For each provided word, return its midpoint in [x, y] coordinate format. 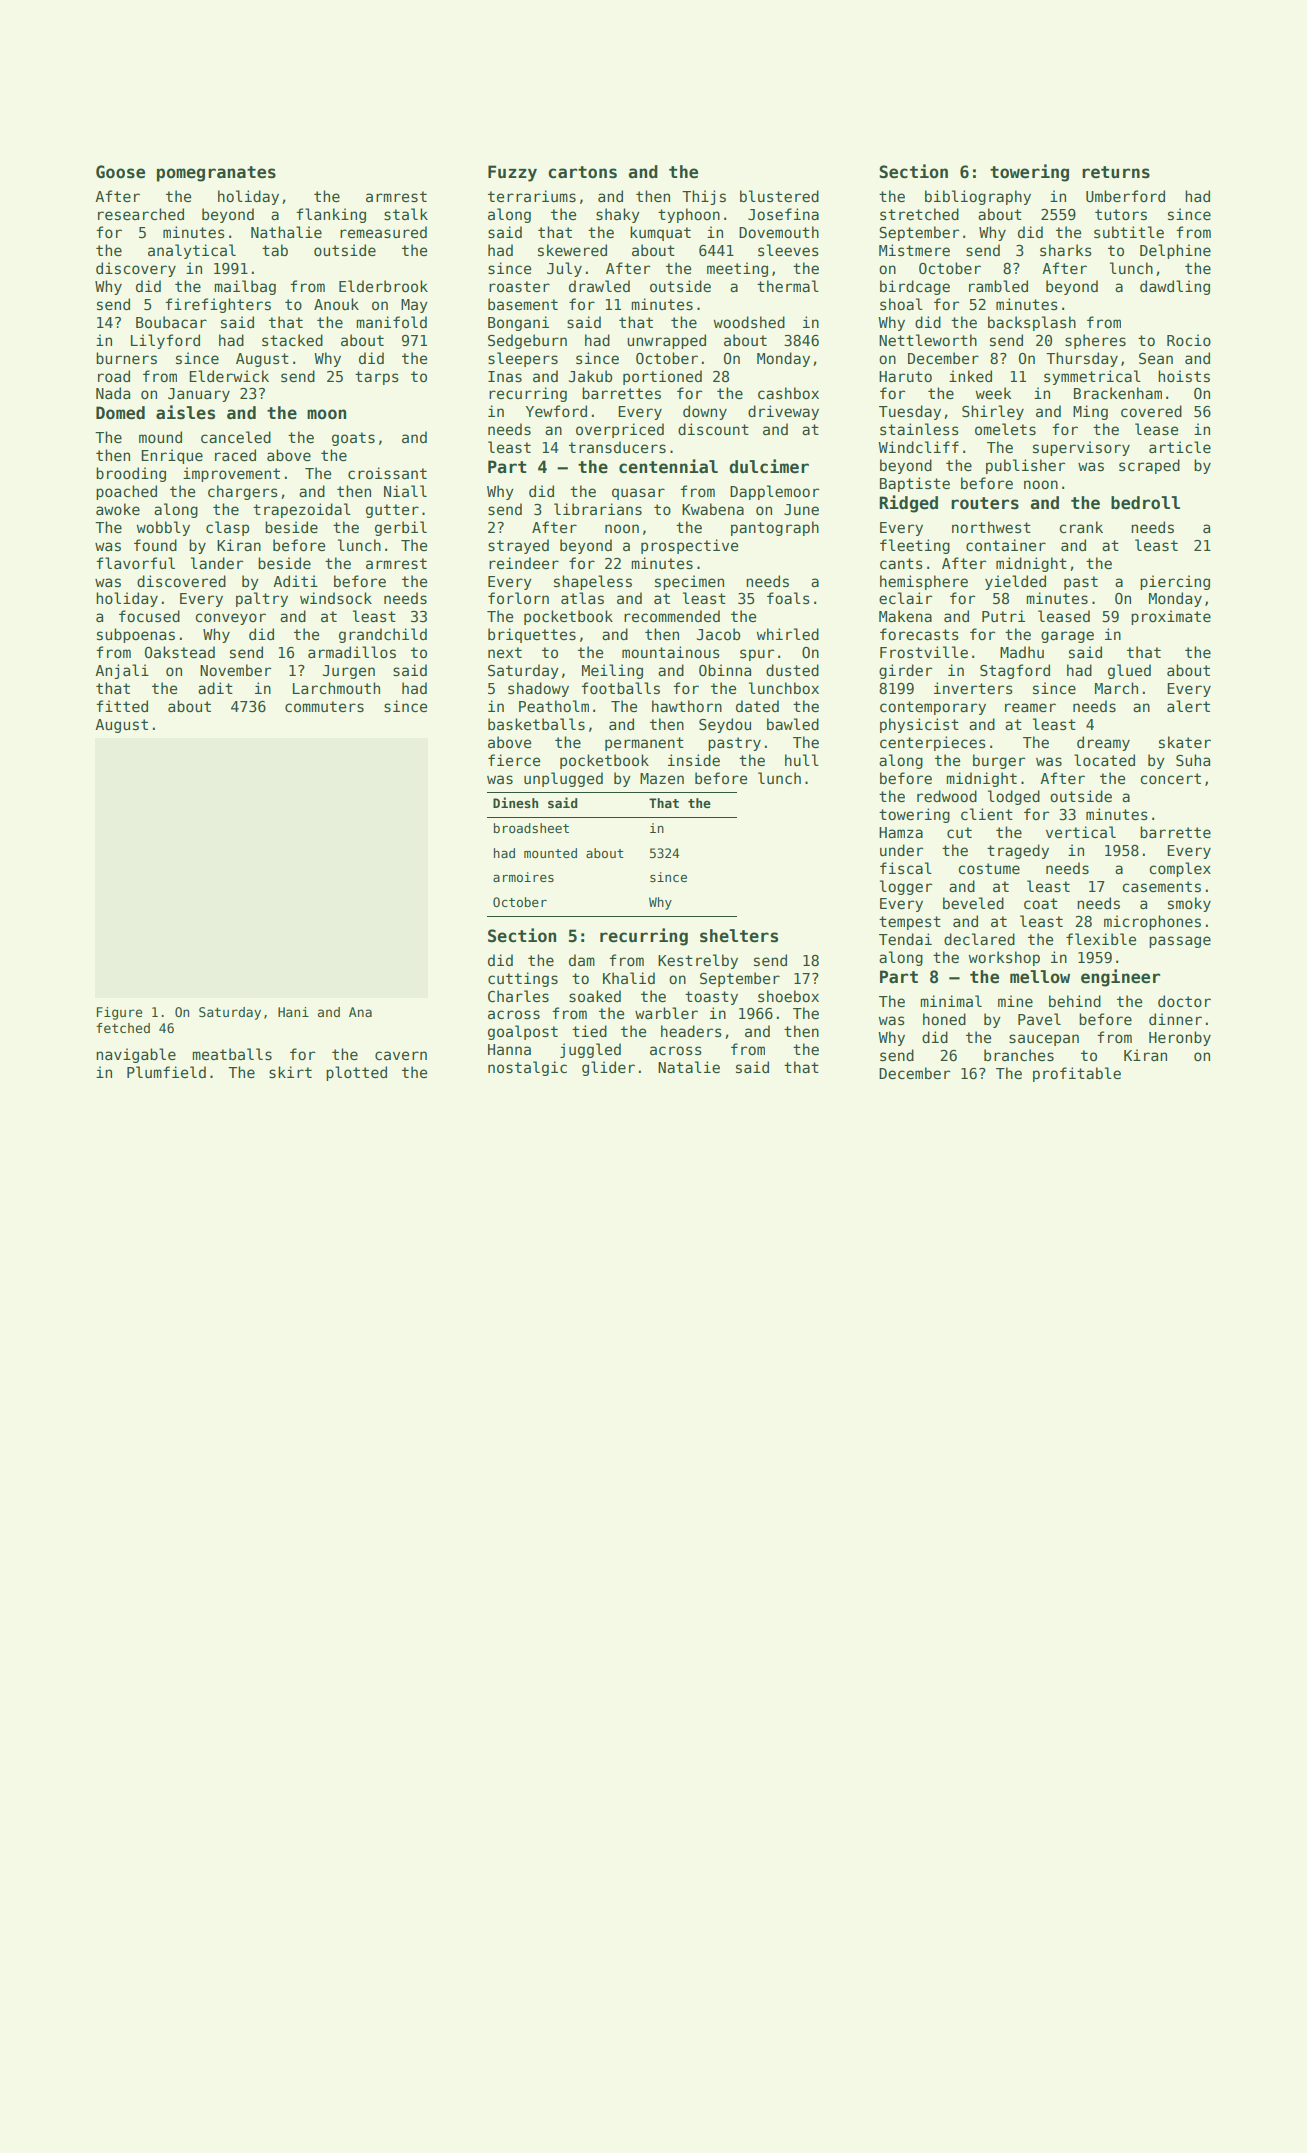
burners [126, 358]
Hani [293, 1012]
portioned [662, 377]
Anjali [122, 671]
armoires [523, 877]
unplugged [563, 779]
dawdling [1175, 287]
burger [999, 761]
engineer [1120, 978]
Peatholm [554, 706]
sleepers [523, 359]
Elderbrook [383, 286]
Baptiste [915, 484]
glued [1129, 671]
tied [589, 1031]
